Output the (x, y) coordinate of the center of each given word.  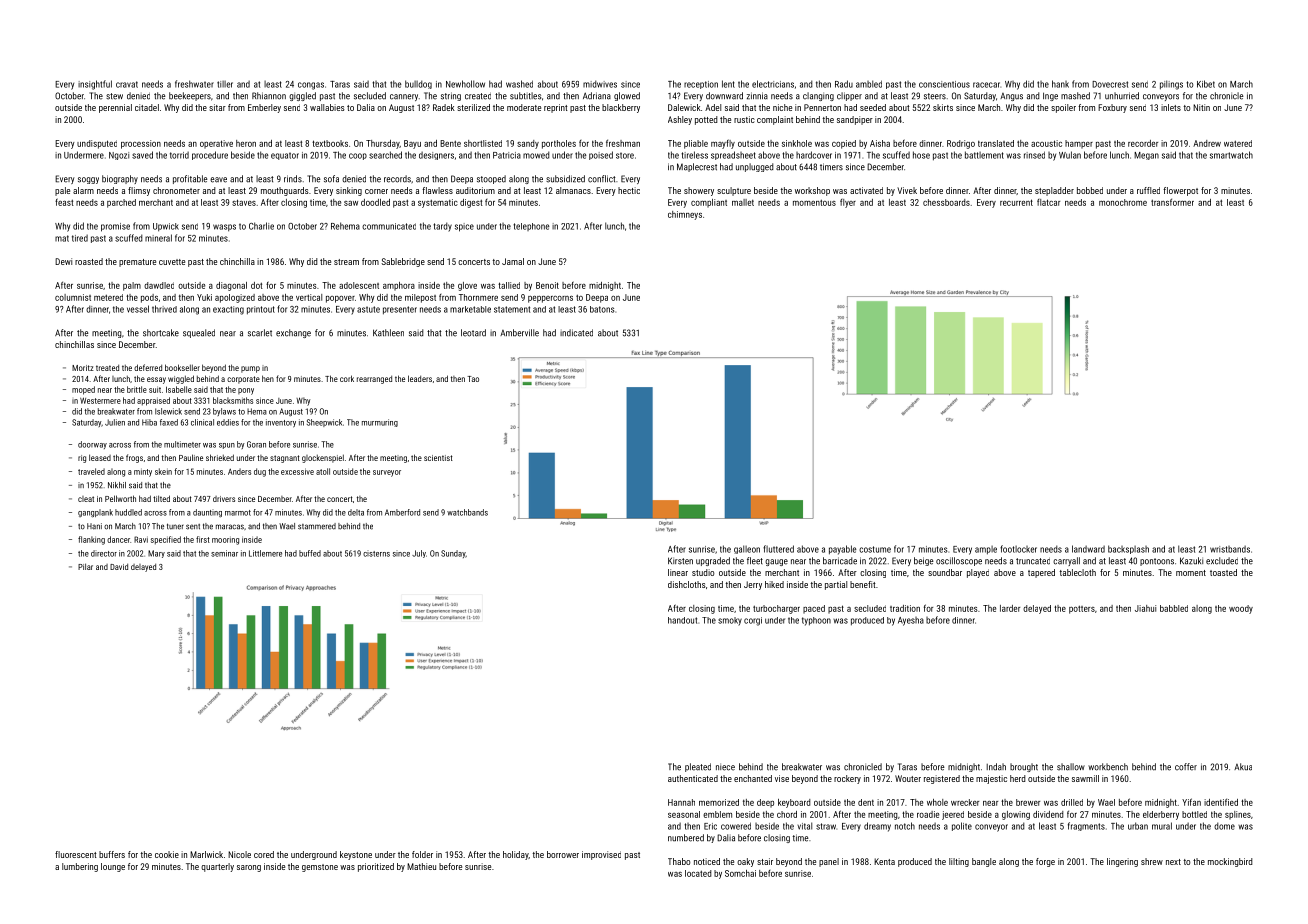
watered (1238, 143)
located (698, 873)
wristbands (1230, 549)
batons (602, 309)
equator (285, 156)
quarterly (217, 867)
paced (814, 609)
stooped (491, 179)
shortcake (161, 333)
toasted (1223, 572)
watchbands (467, 512)
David (119, 567)
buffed (310, 553)
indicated (576, 333)
